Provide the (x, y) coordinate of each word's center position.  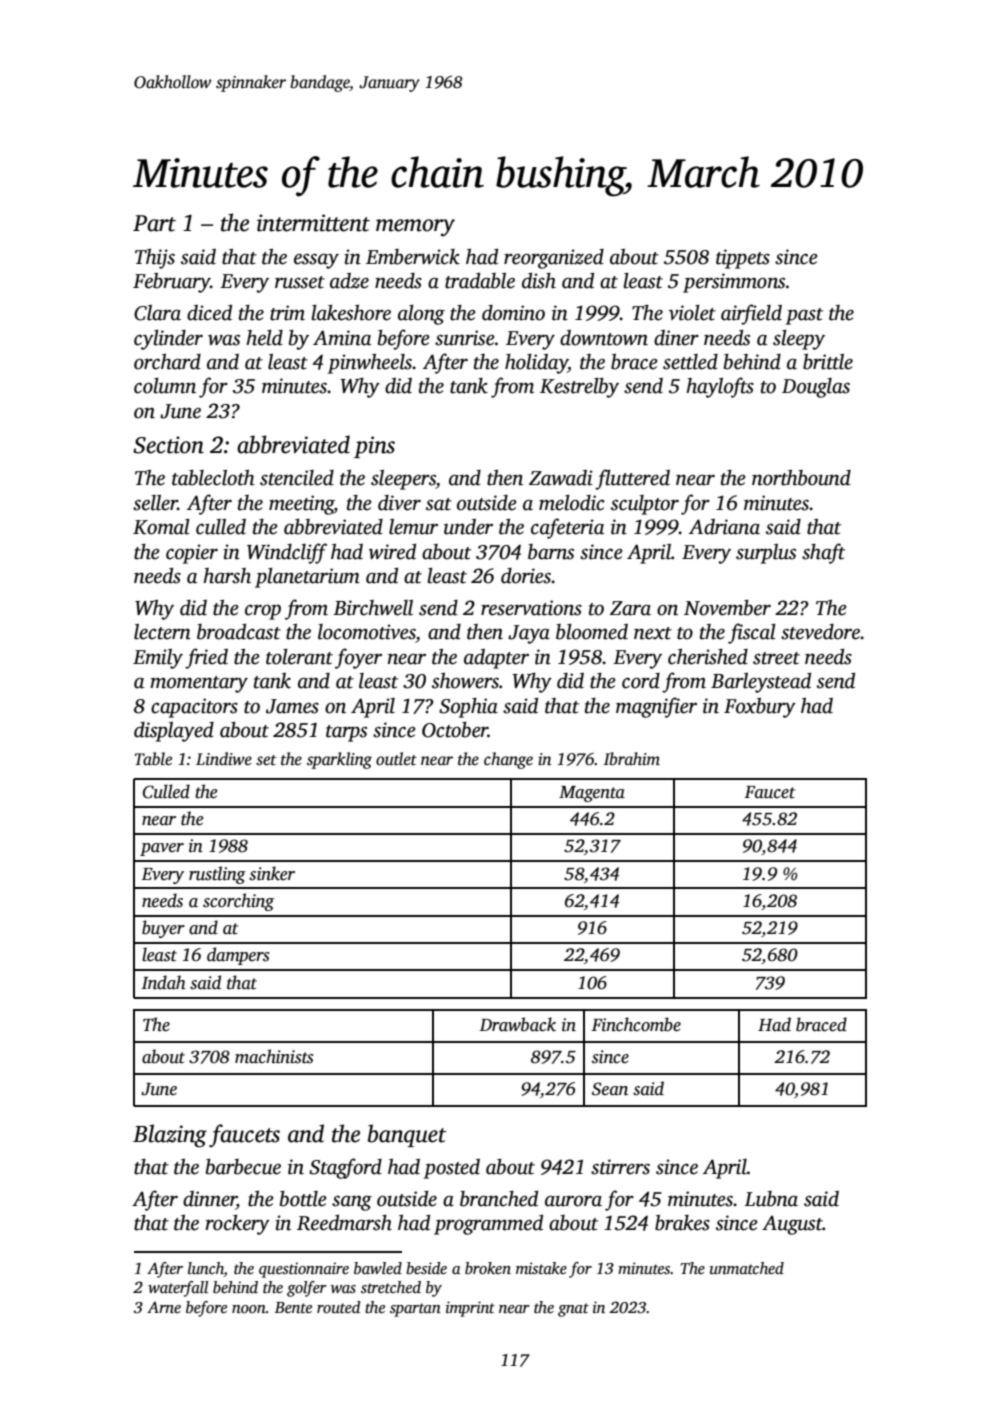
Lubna (771, 1199)
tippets (743, 259)
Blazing (170, 1136)
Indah (163, 982)
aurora (573, 1201)
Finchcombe (636, 1024)
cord (641, 681)
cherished (708, 657)
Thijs (155, 259)
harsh (227, 576)
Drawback (518, 1024)
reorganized (554, 259)
